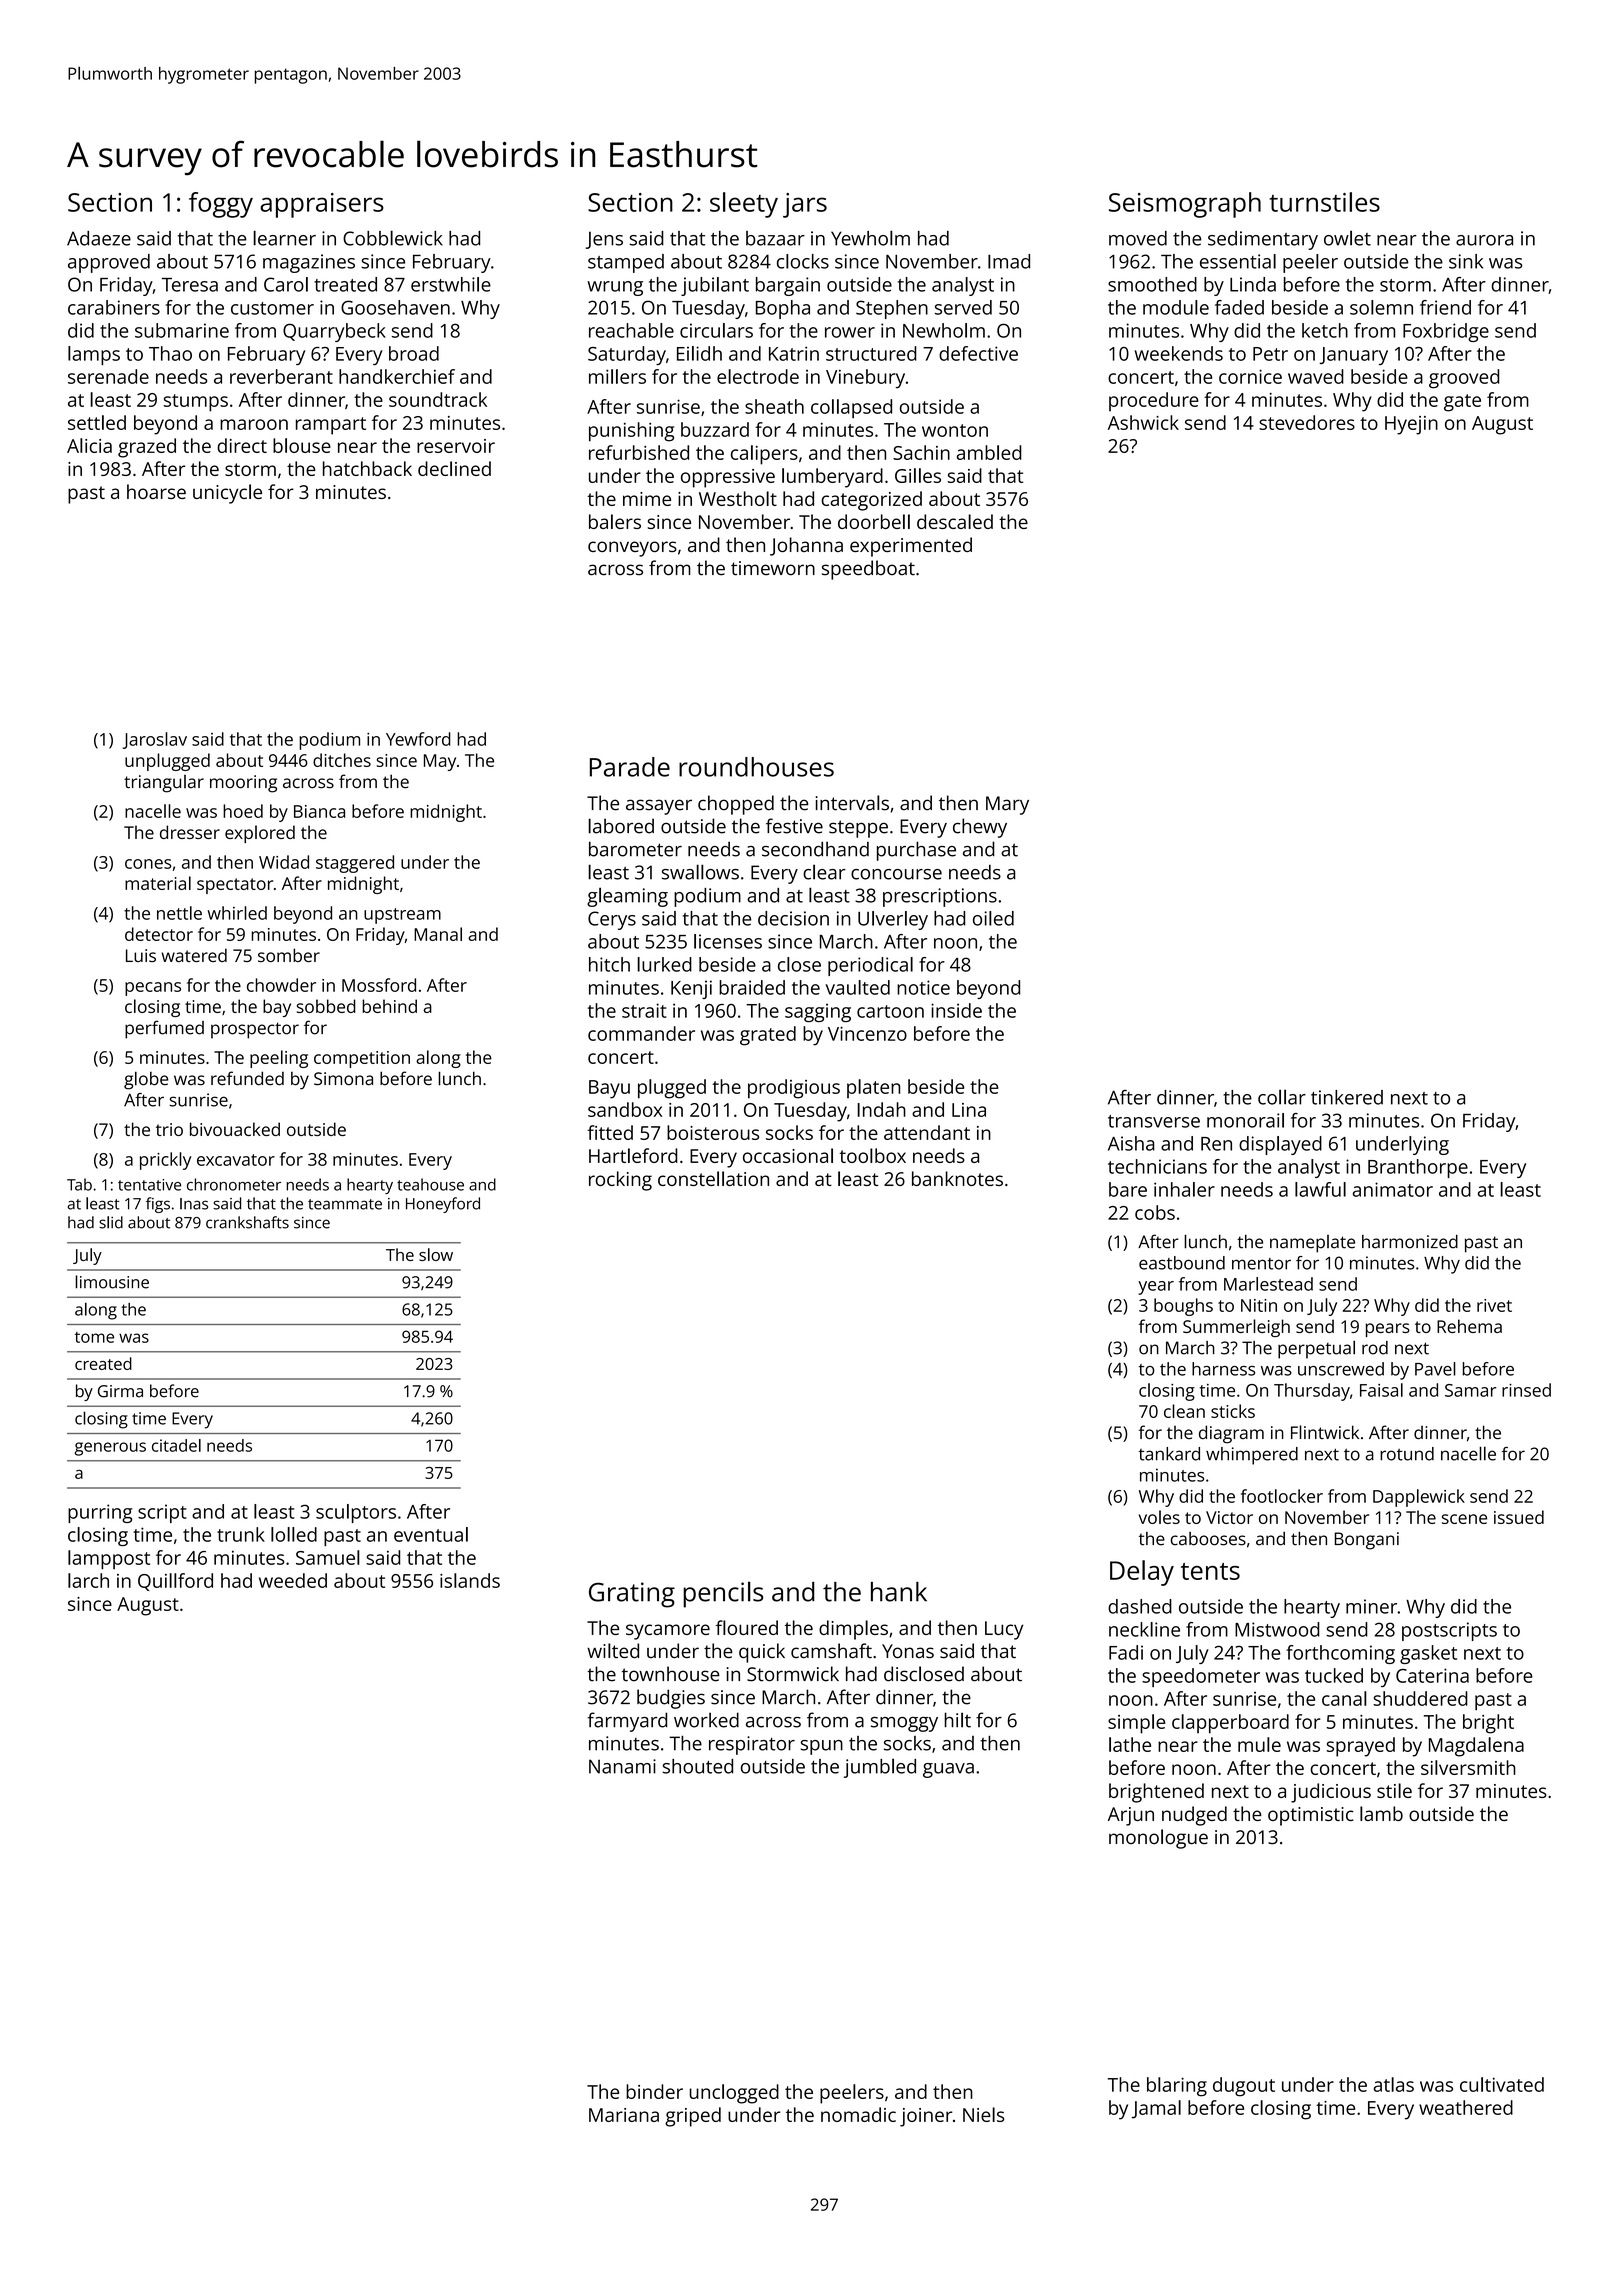 The image size is (1620, 2292). Describe the element at coordinates (1519, 1517) in the document. I see `issued` at that location.
